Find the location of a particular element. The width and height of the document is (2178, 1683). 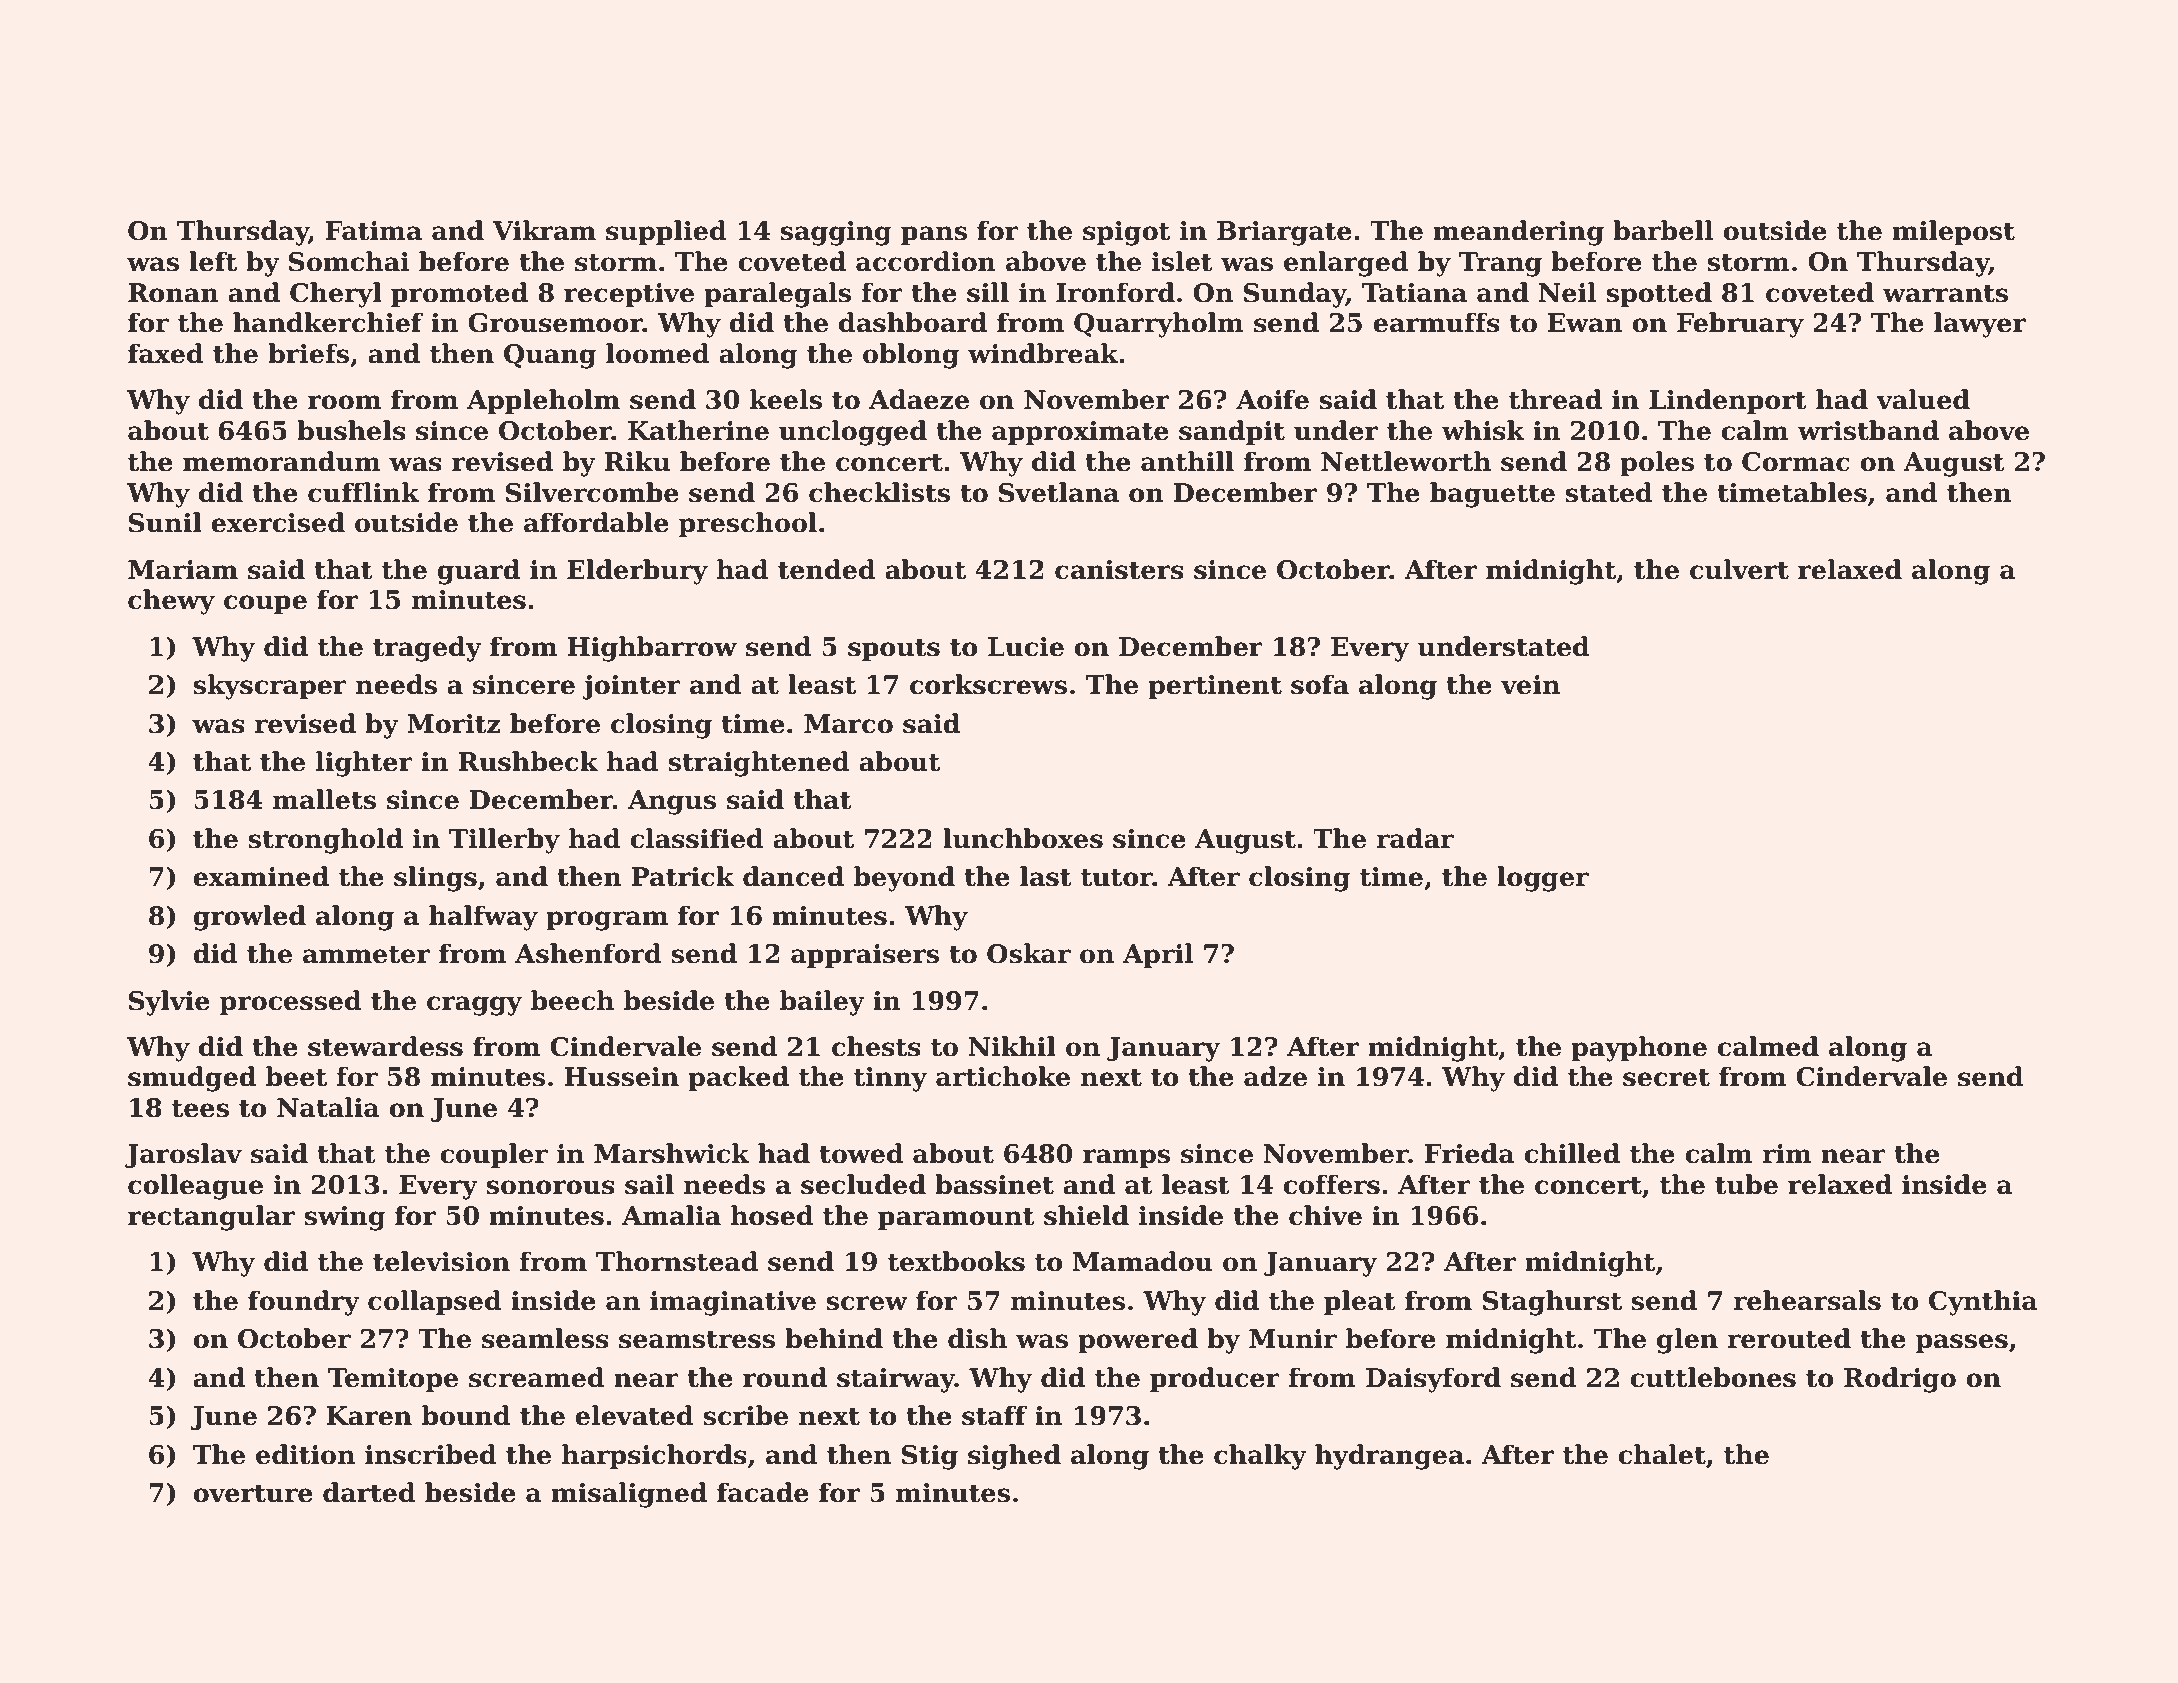

payphone is located at coordinates (1639, 1049).
